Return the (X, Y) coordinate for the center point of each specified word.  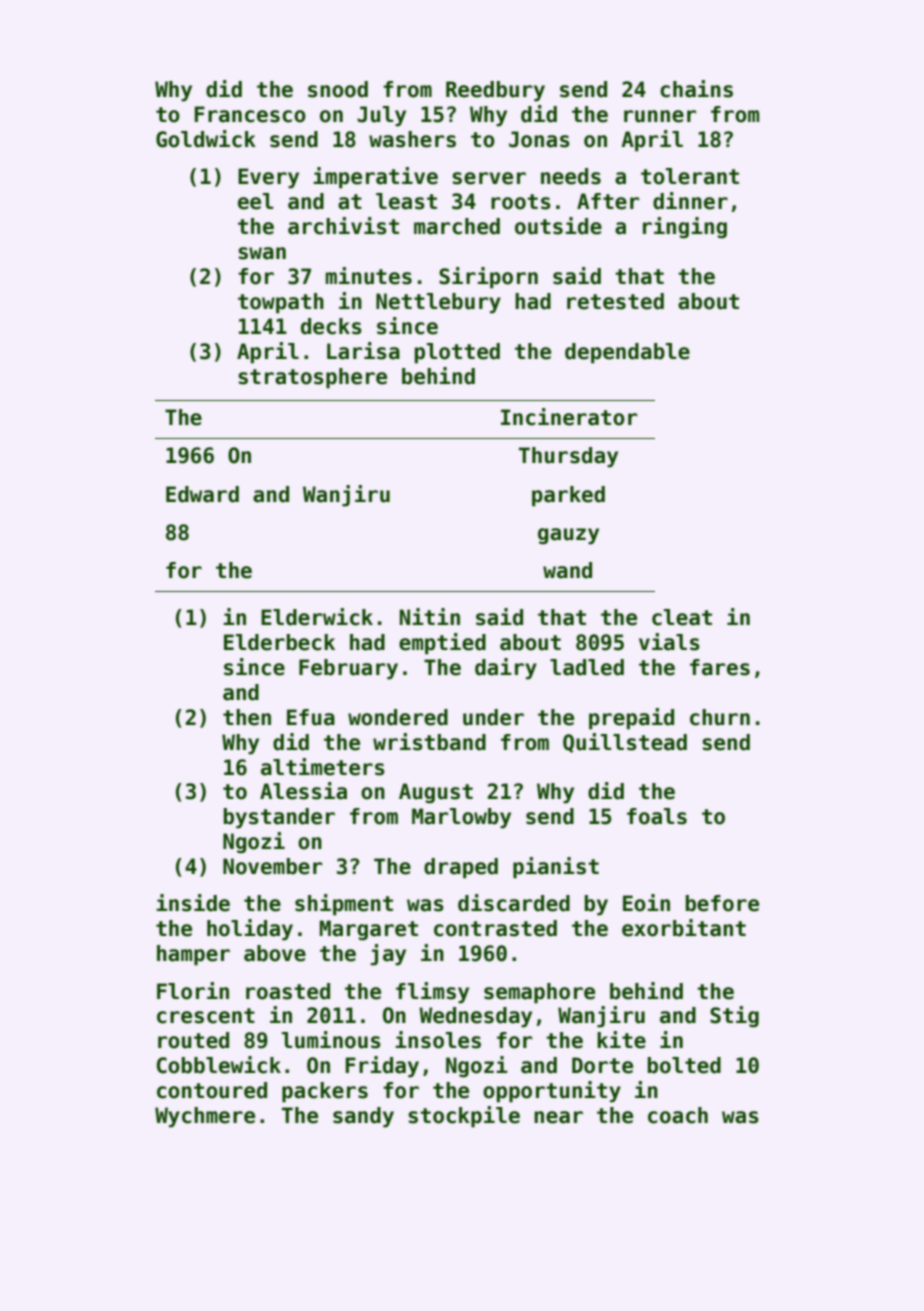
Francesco (250, 114)
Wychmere (205, 1117)
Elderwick (317, 617)
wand (567, 570)
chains (696, 89)
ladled (587, 667)
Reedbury (495, 91)
